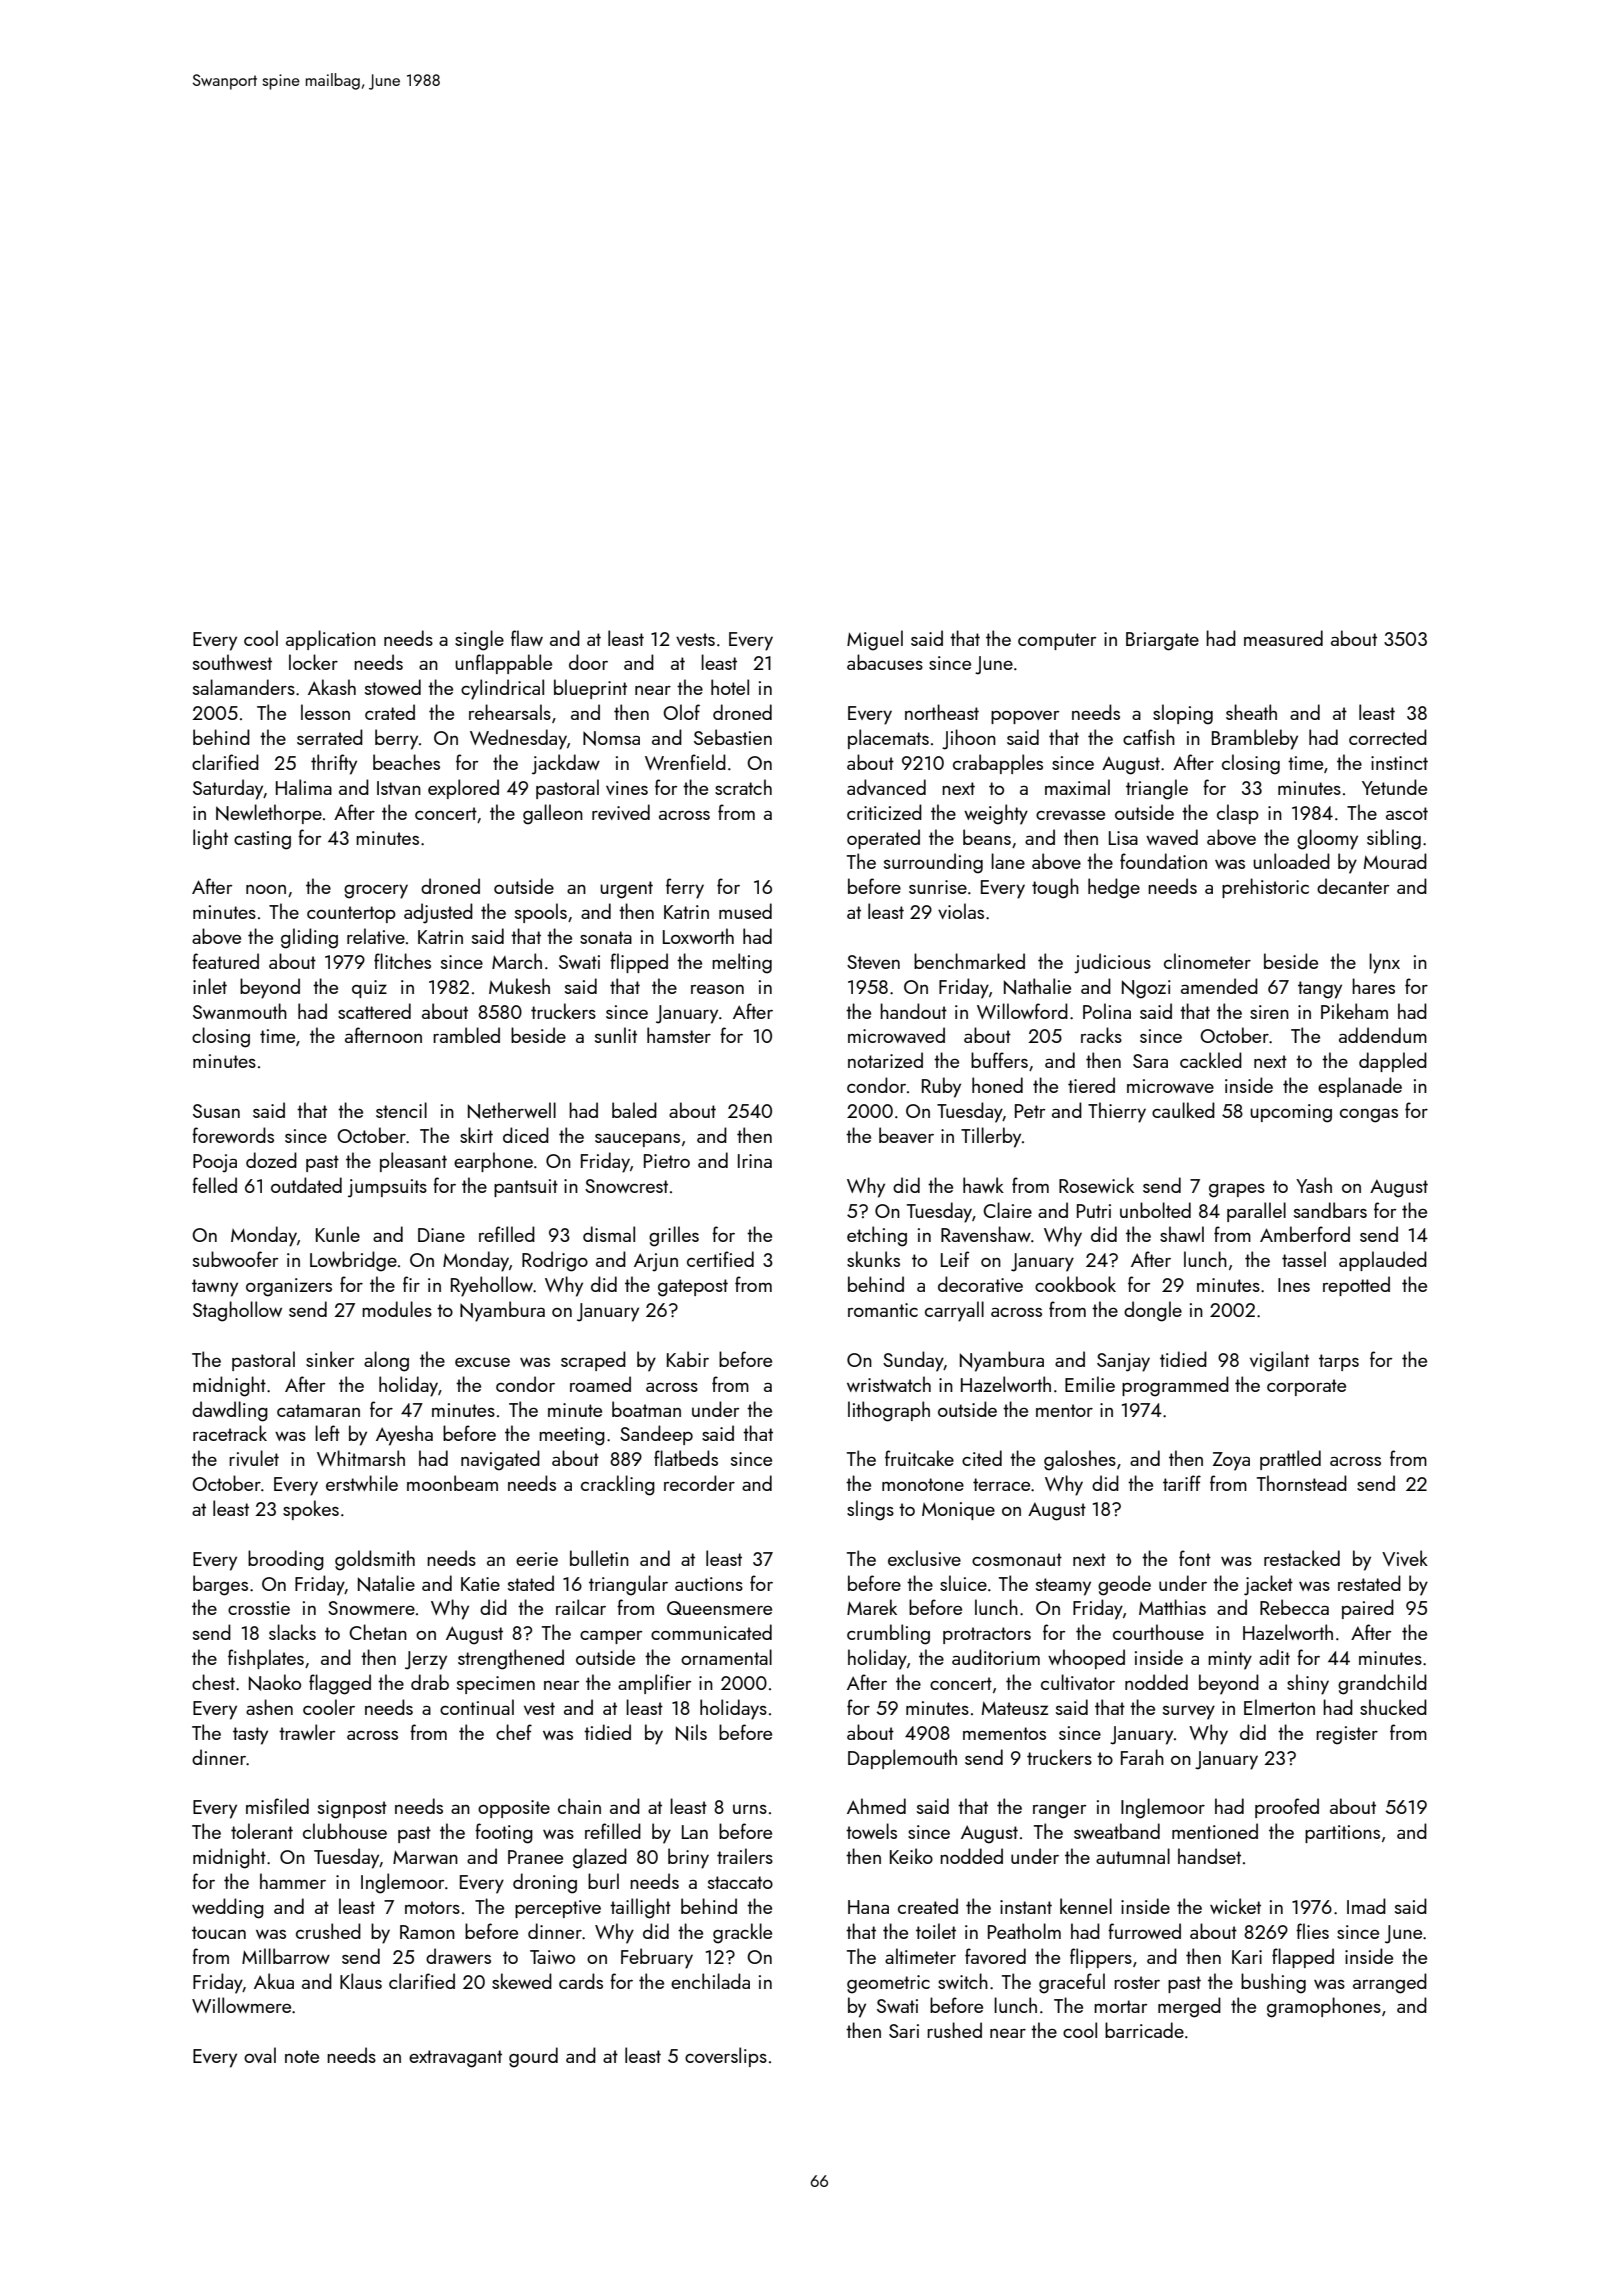 The width and height of the screenshot is (1620, 2292). Describe the element at coordinates (1235, 1906) in the screenshot. I see `wicket` at that location.
